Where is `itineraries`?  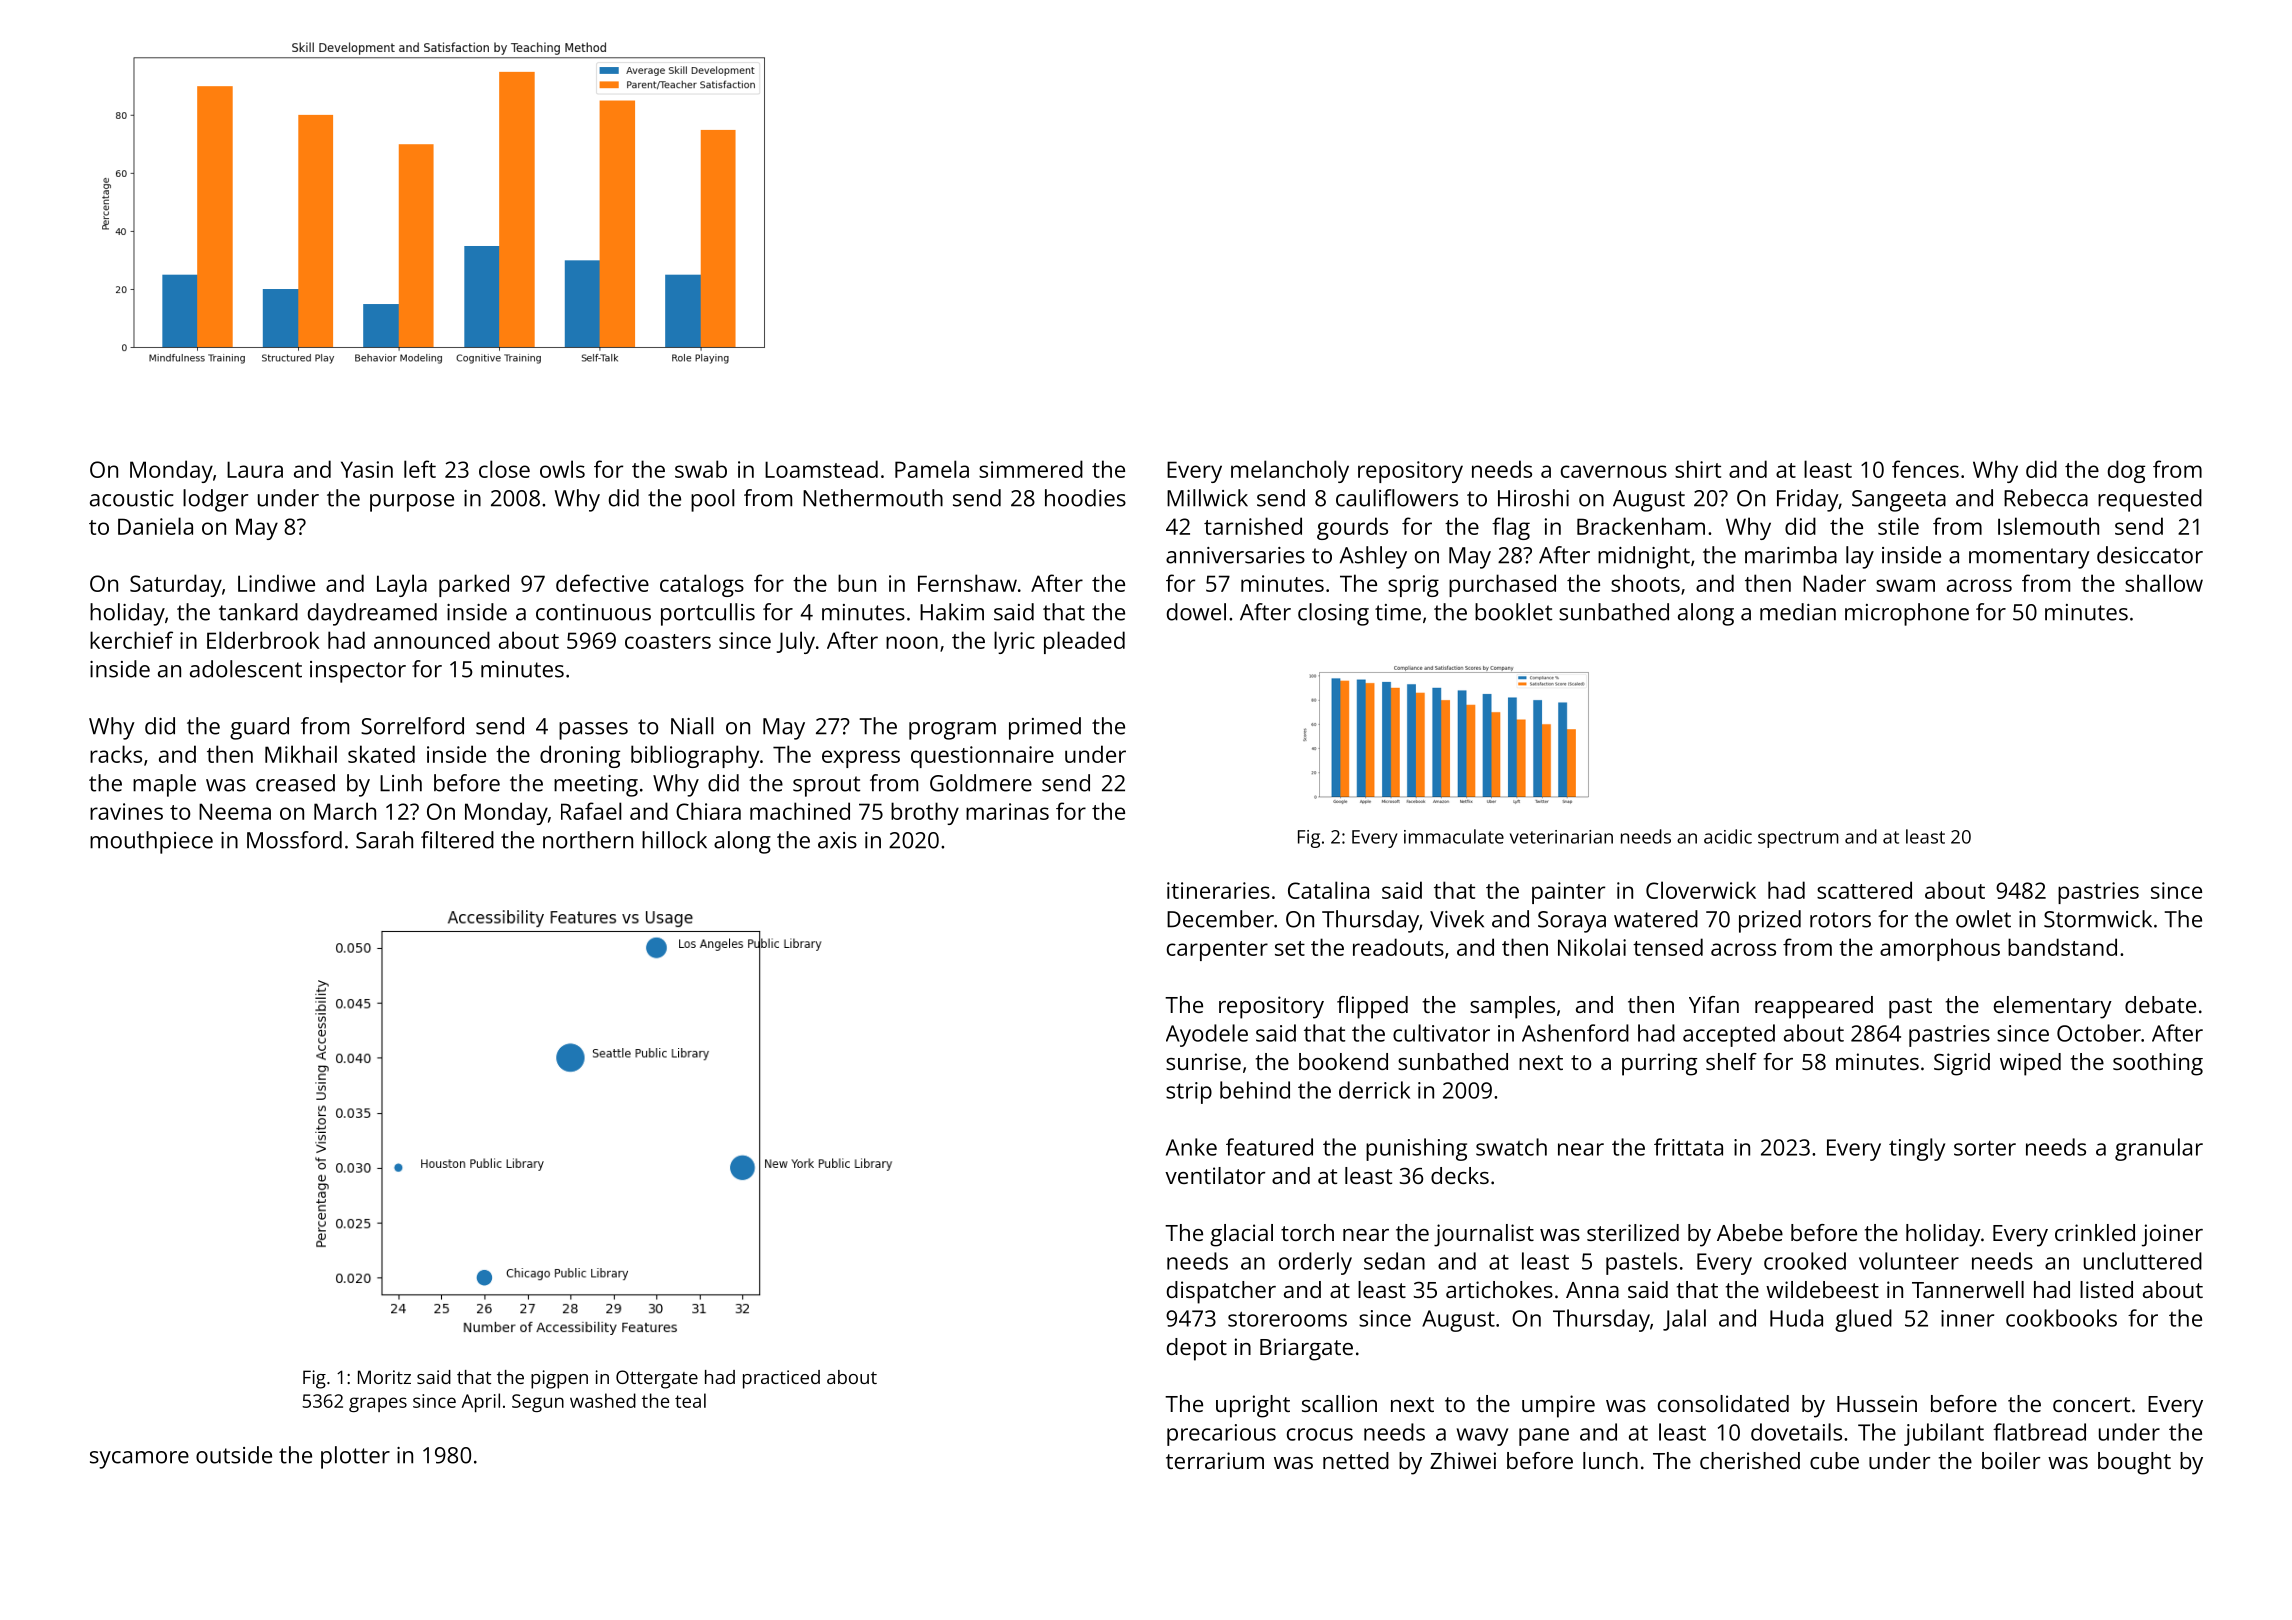
itineraries is located at coordinates (1218, 890).
